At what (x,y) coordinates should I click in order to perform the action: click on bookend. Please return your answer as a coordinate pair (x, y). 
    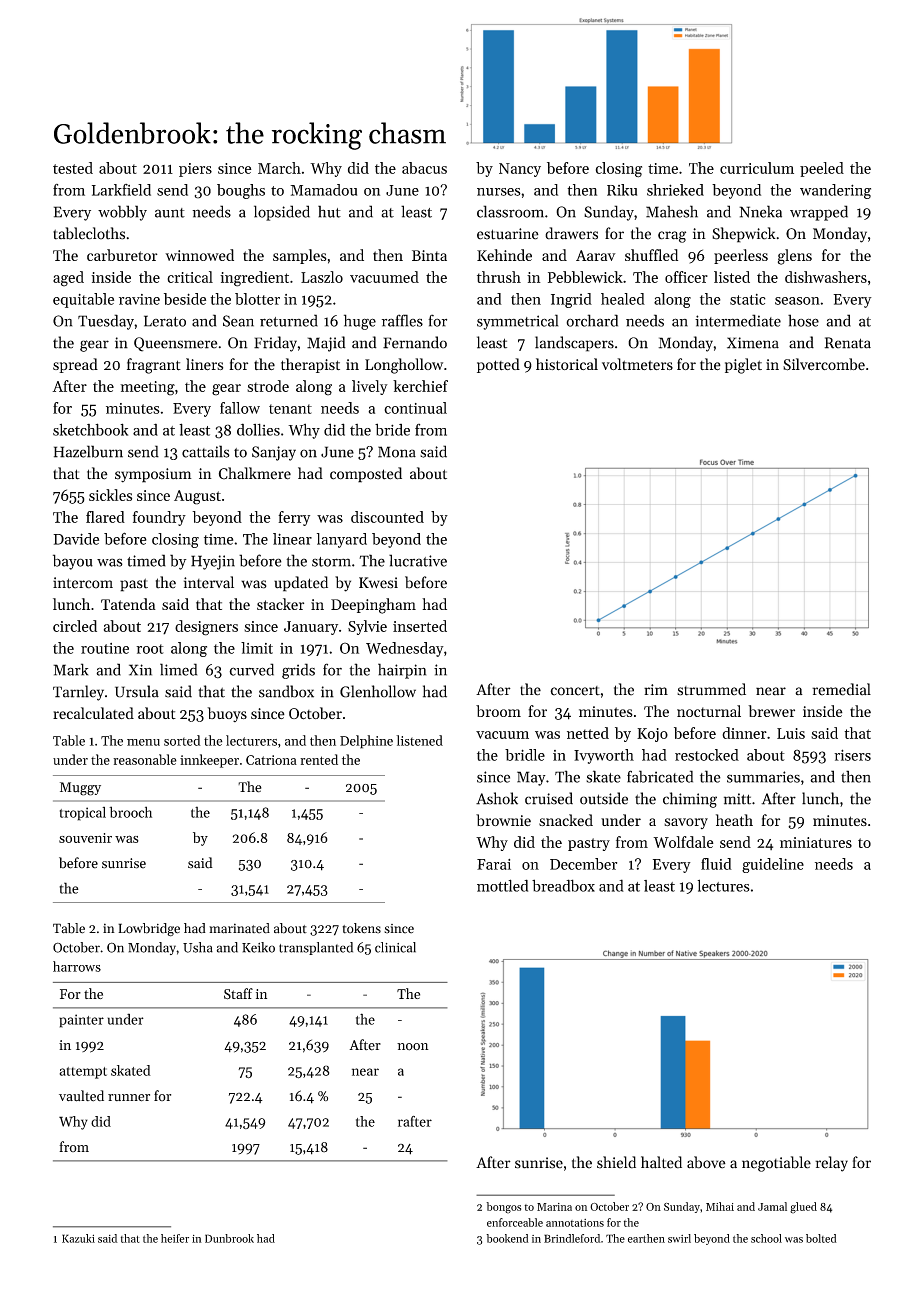
    Looking at the image, I should click on (507, 1238).
